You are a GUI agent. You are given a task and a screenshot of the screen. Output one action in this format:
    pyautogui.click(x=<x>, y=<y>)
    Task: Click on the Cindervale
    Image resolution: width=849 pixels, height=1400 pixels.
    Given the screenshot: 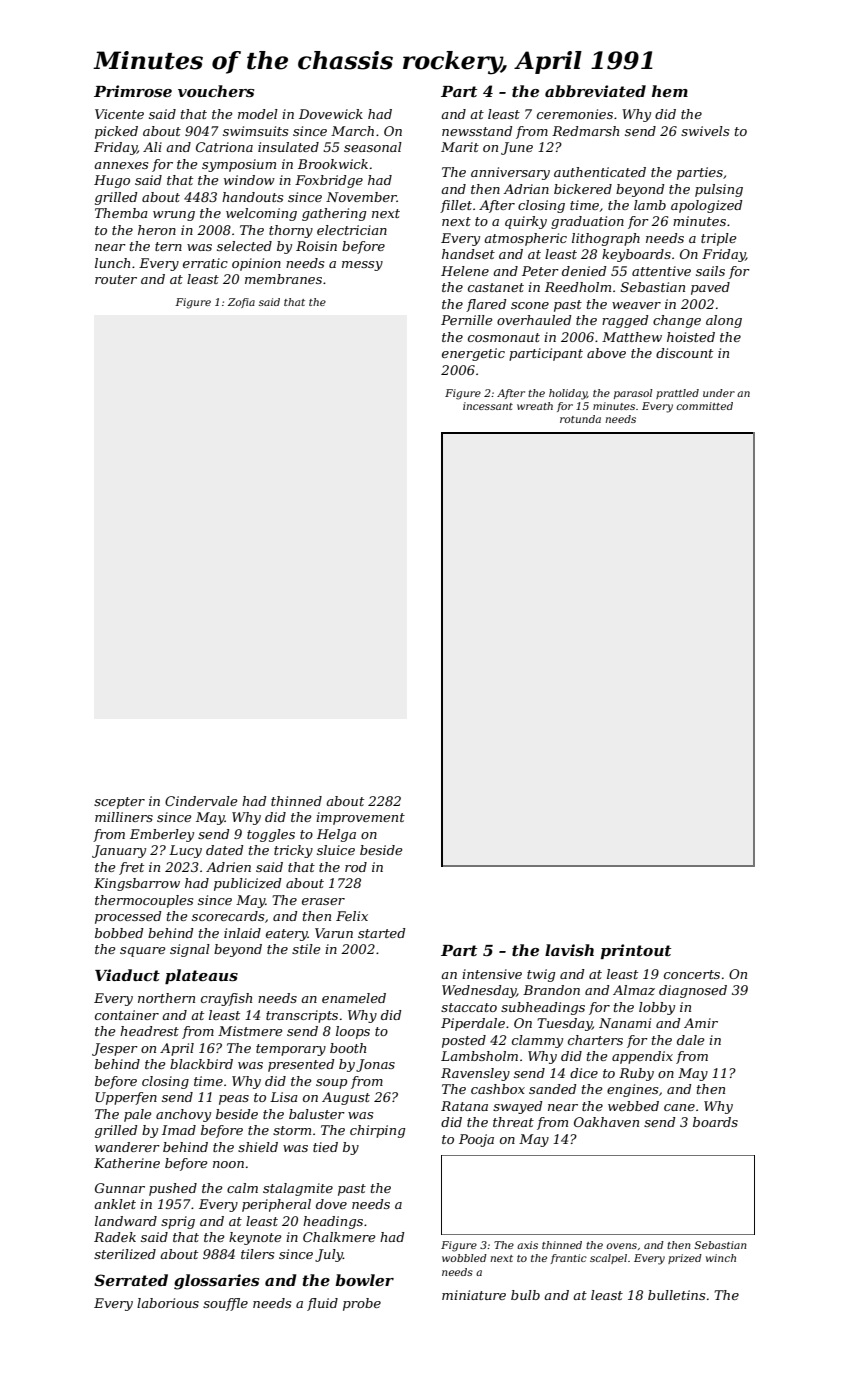 What is the action you would take?
    pyautogui.click(x=201, y=801)
